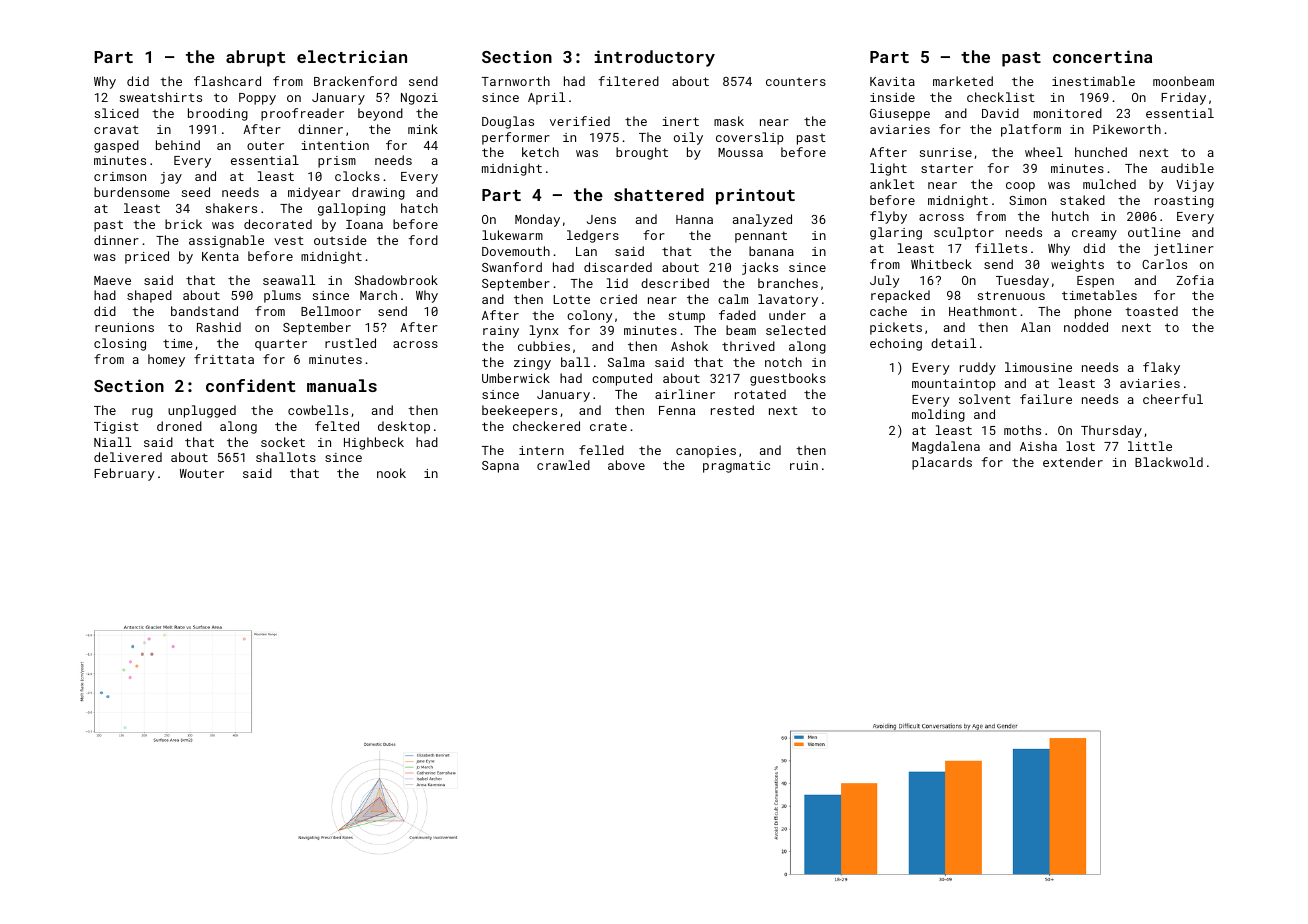  I want to click on rug, so click(142, 413).
